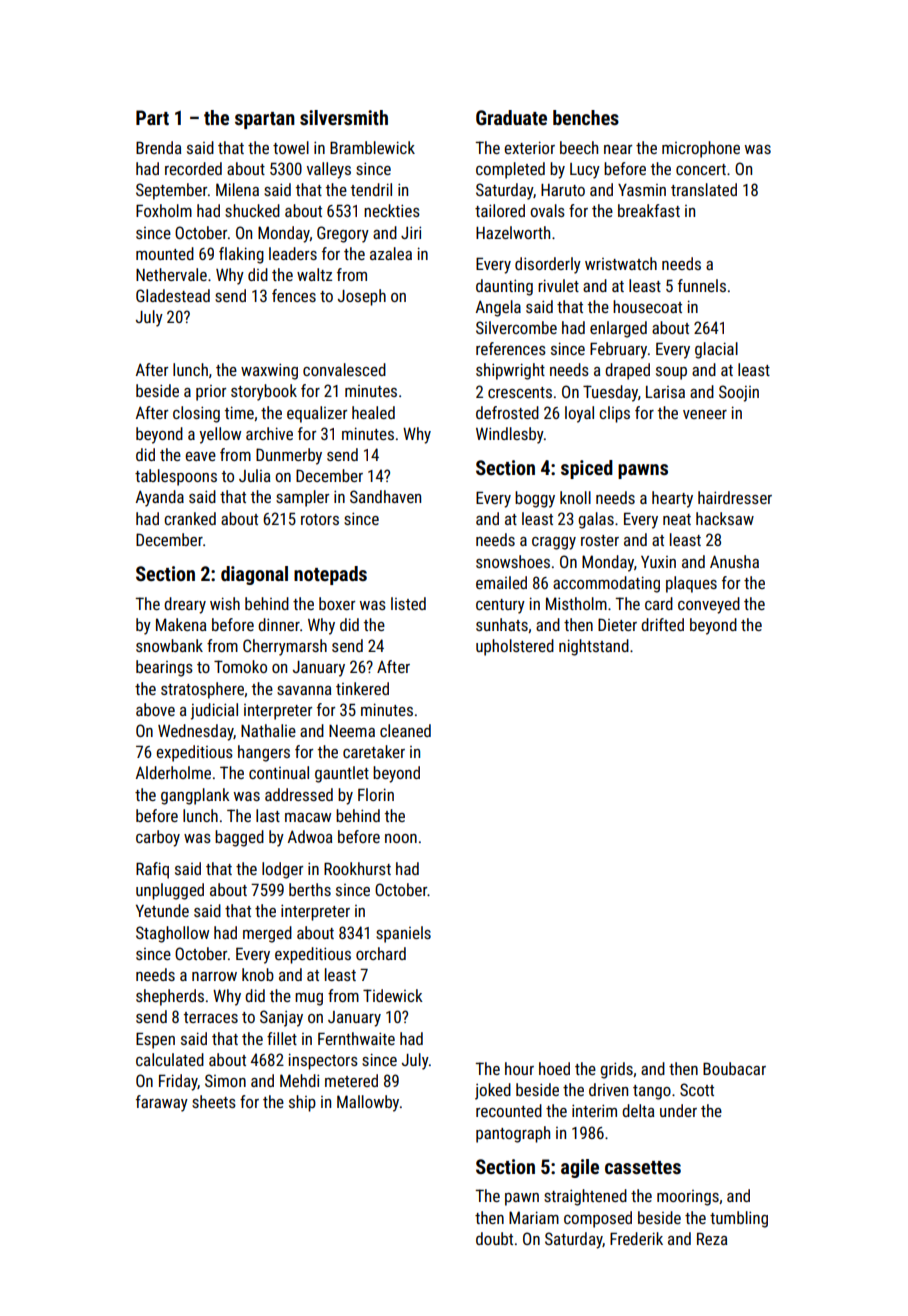  I want to click on Tuesday, so click(610, 393).
